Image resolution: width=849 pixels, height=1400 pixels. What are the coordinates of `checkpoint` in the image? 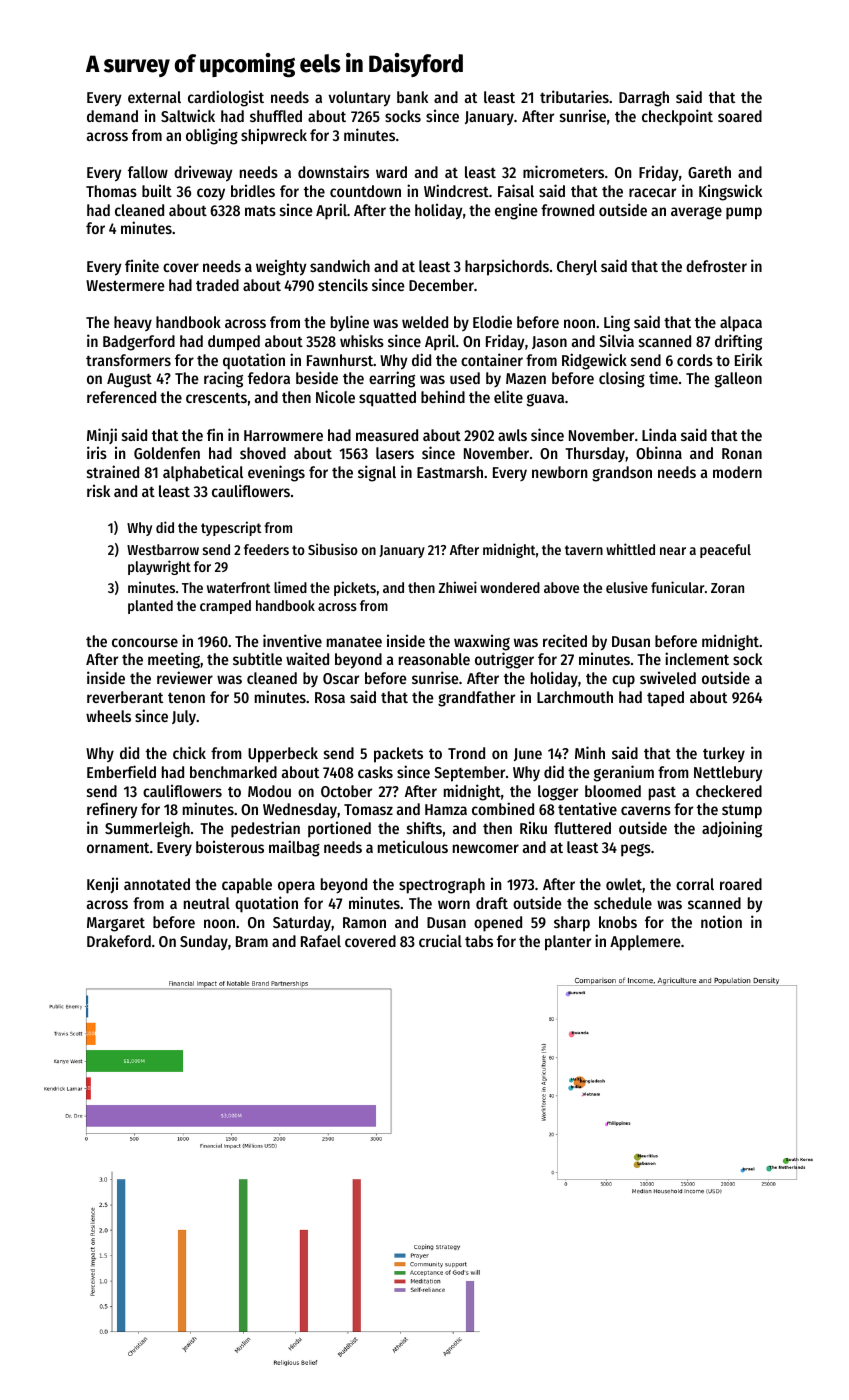 It's located at (677, 117).
